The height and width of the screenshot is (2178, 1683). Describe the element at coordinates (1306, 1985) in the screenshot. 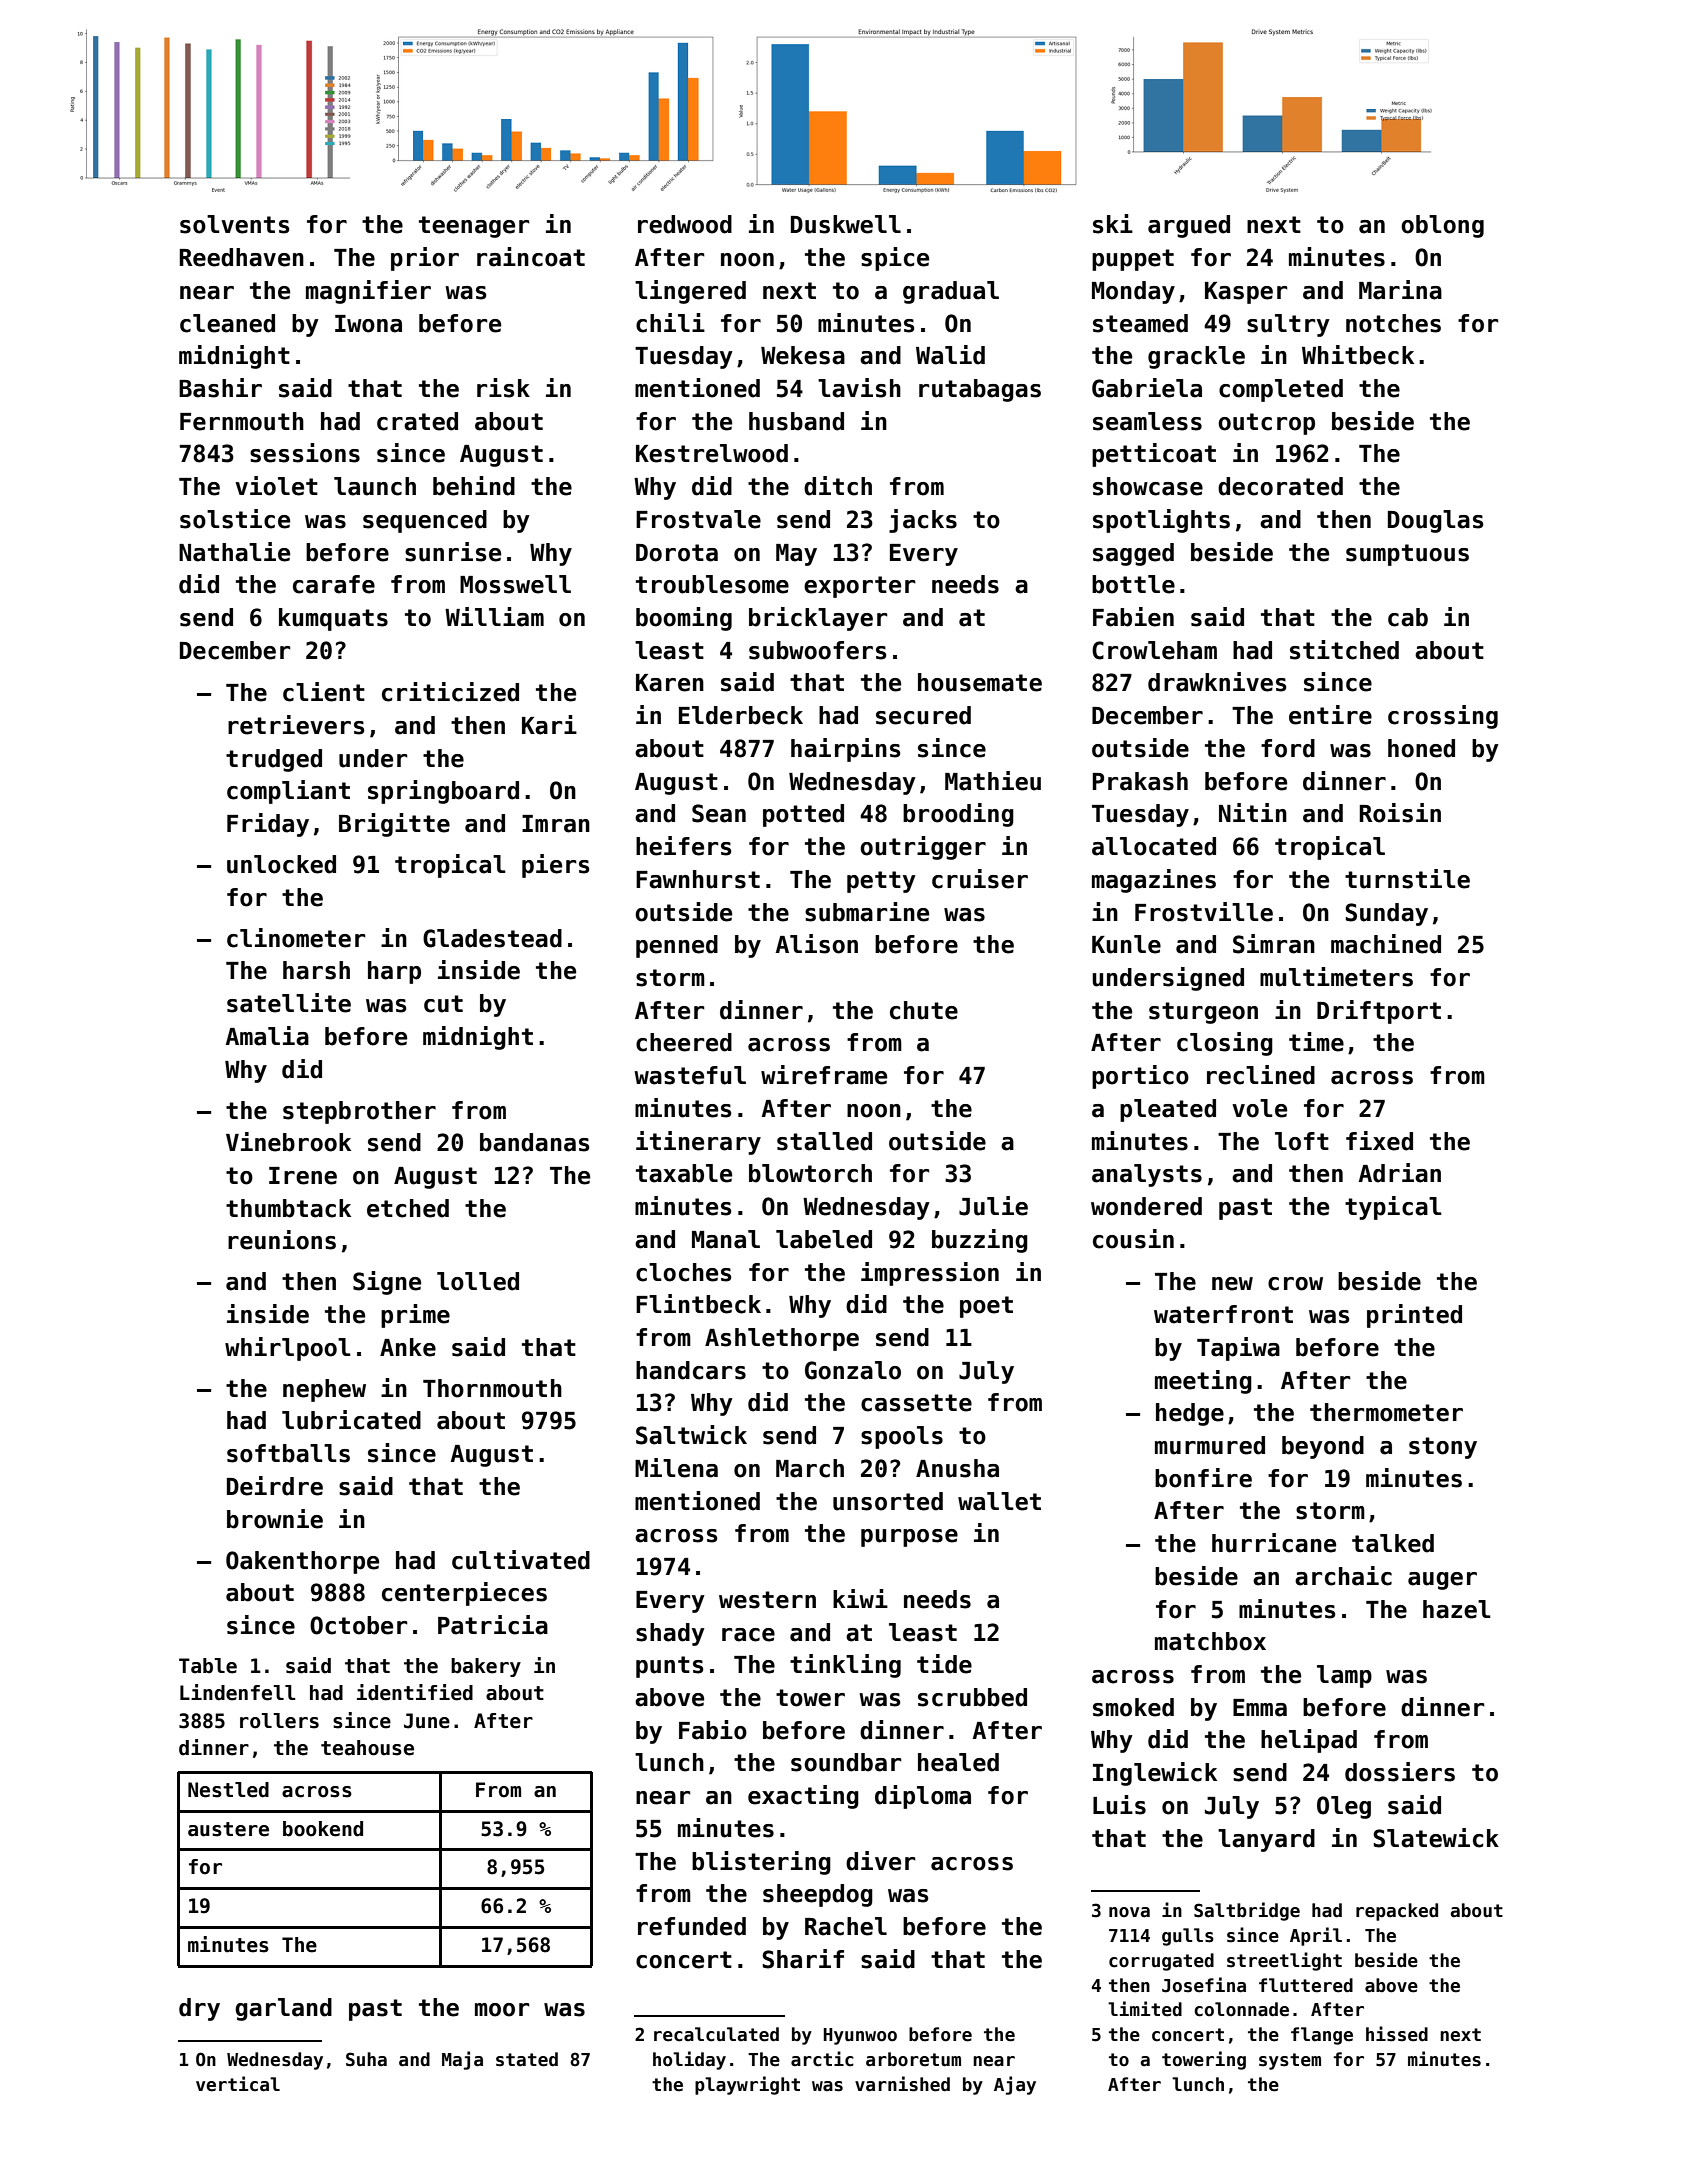

I see `fluttered` at that location.
